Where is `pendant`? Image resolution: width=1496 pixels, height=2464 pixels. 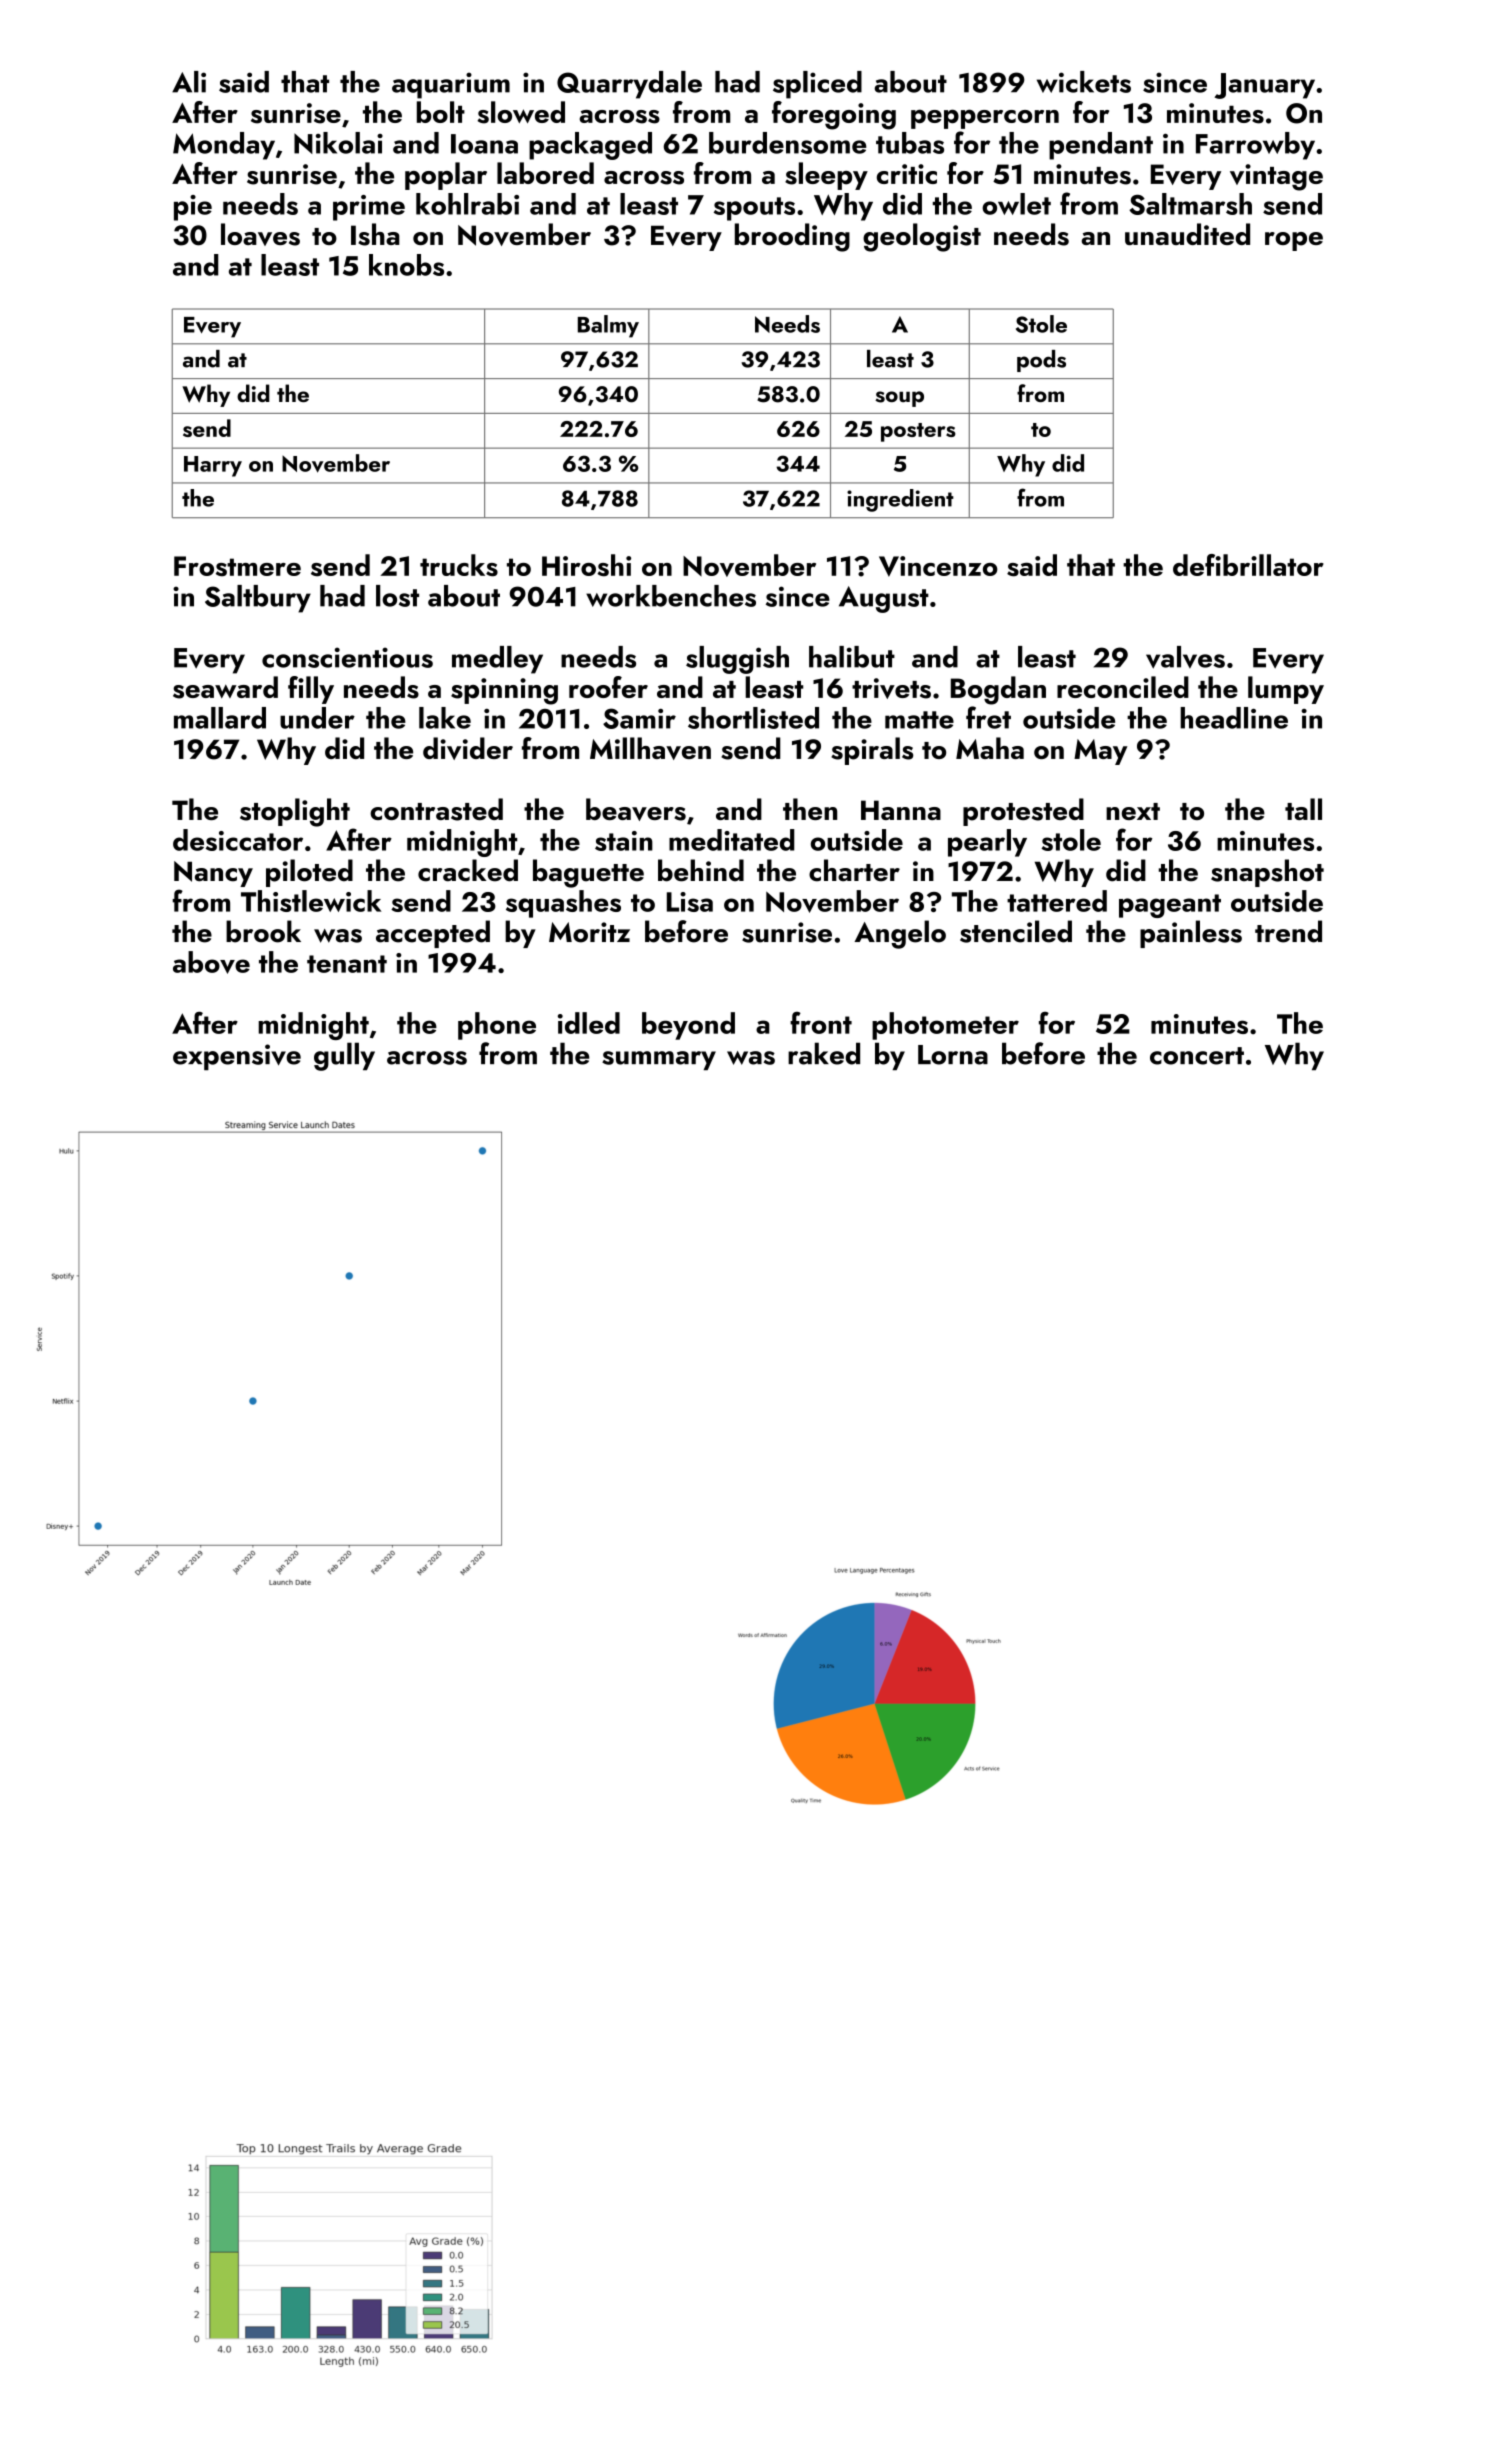 pendant is located at coordinates (1101, 146).
